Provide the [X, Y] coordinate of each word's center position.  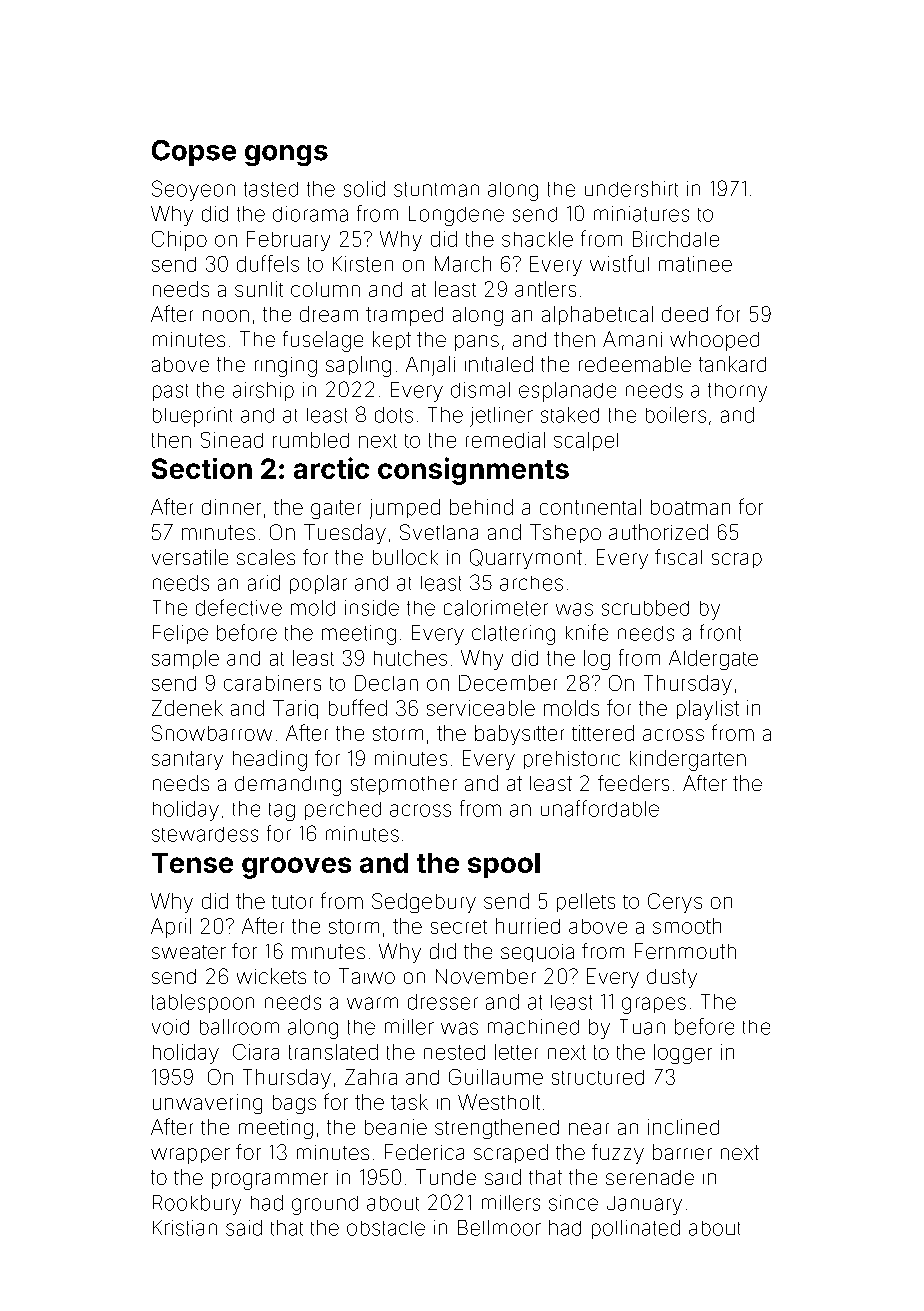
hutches [410, 658]
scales [266, 557]
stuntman [436, 189]
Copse [194, 153]
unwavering [207, 1104]
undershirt [631, 189]
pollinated [636, 1229]
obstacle [386, 1228]
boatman [690, 507]
